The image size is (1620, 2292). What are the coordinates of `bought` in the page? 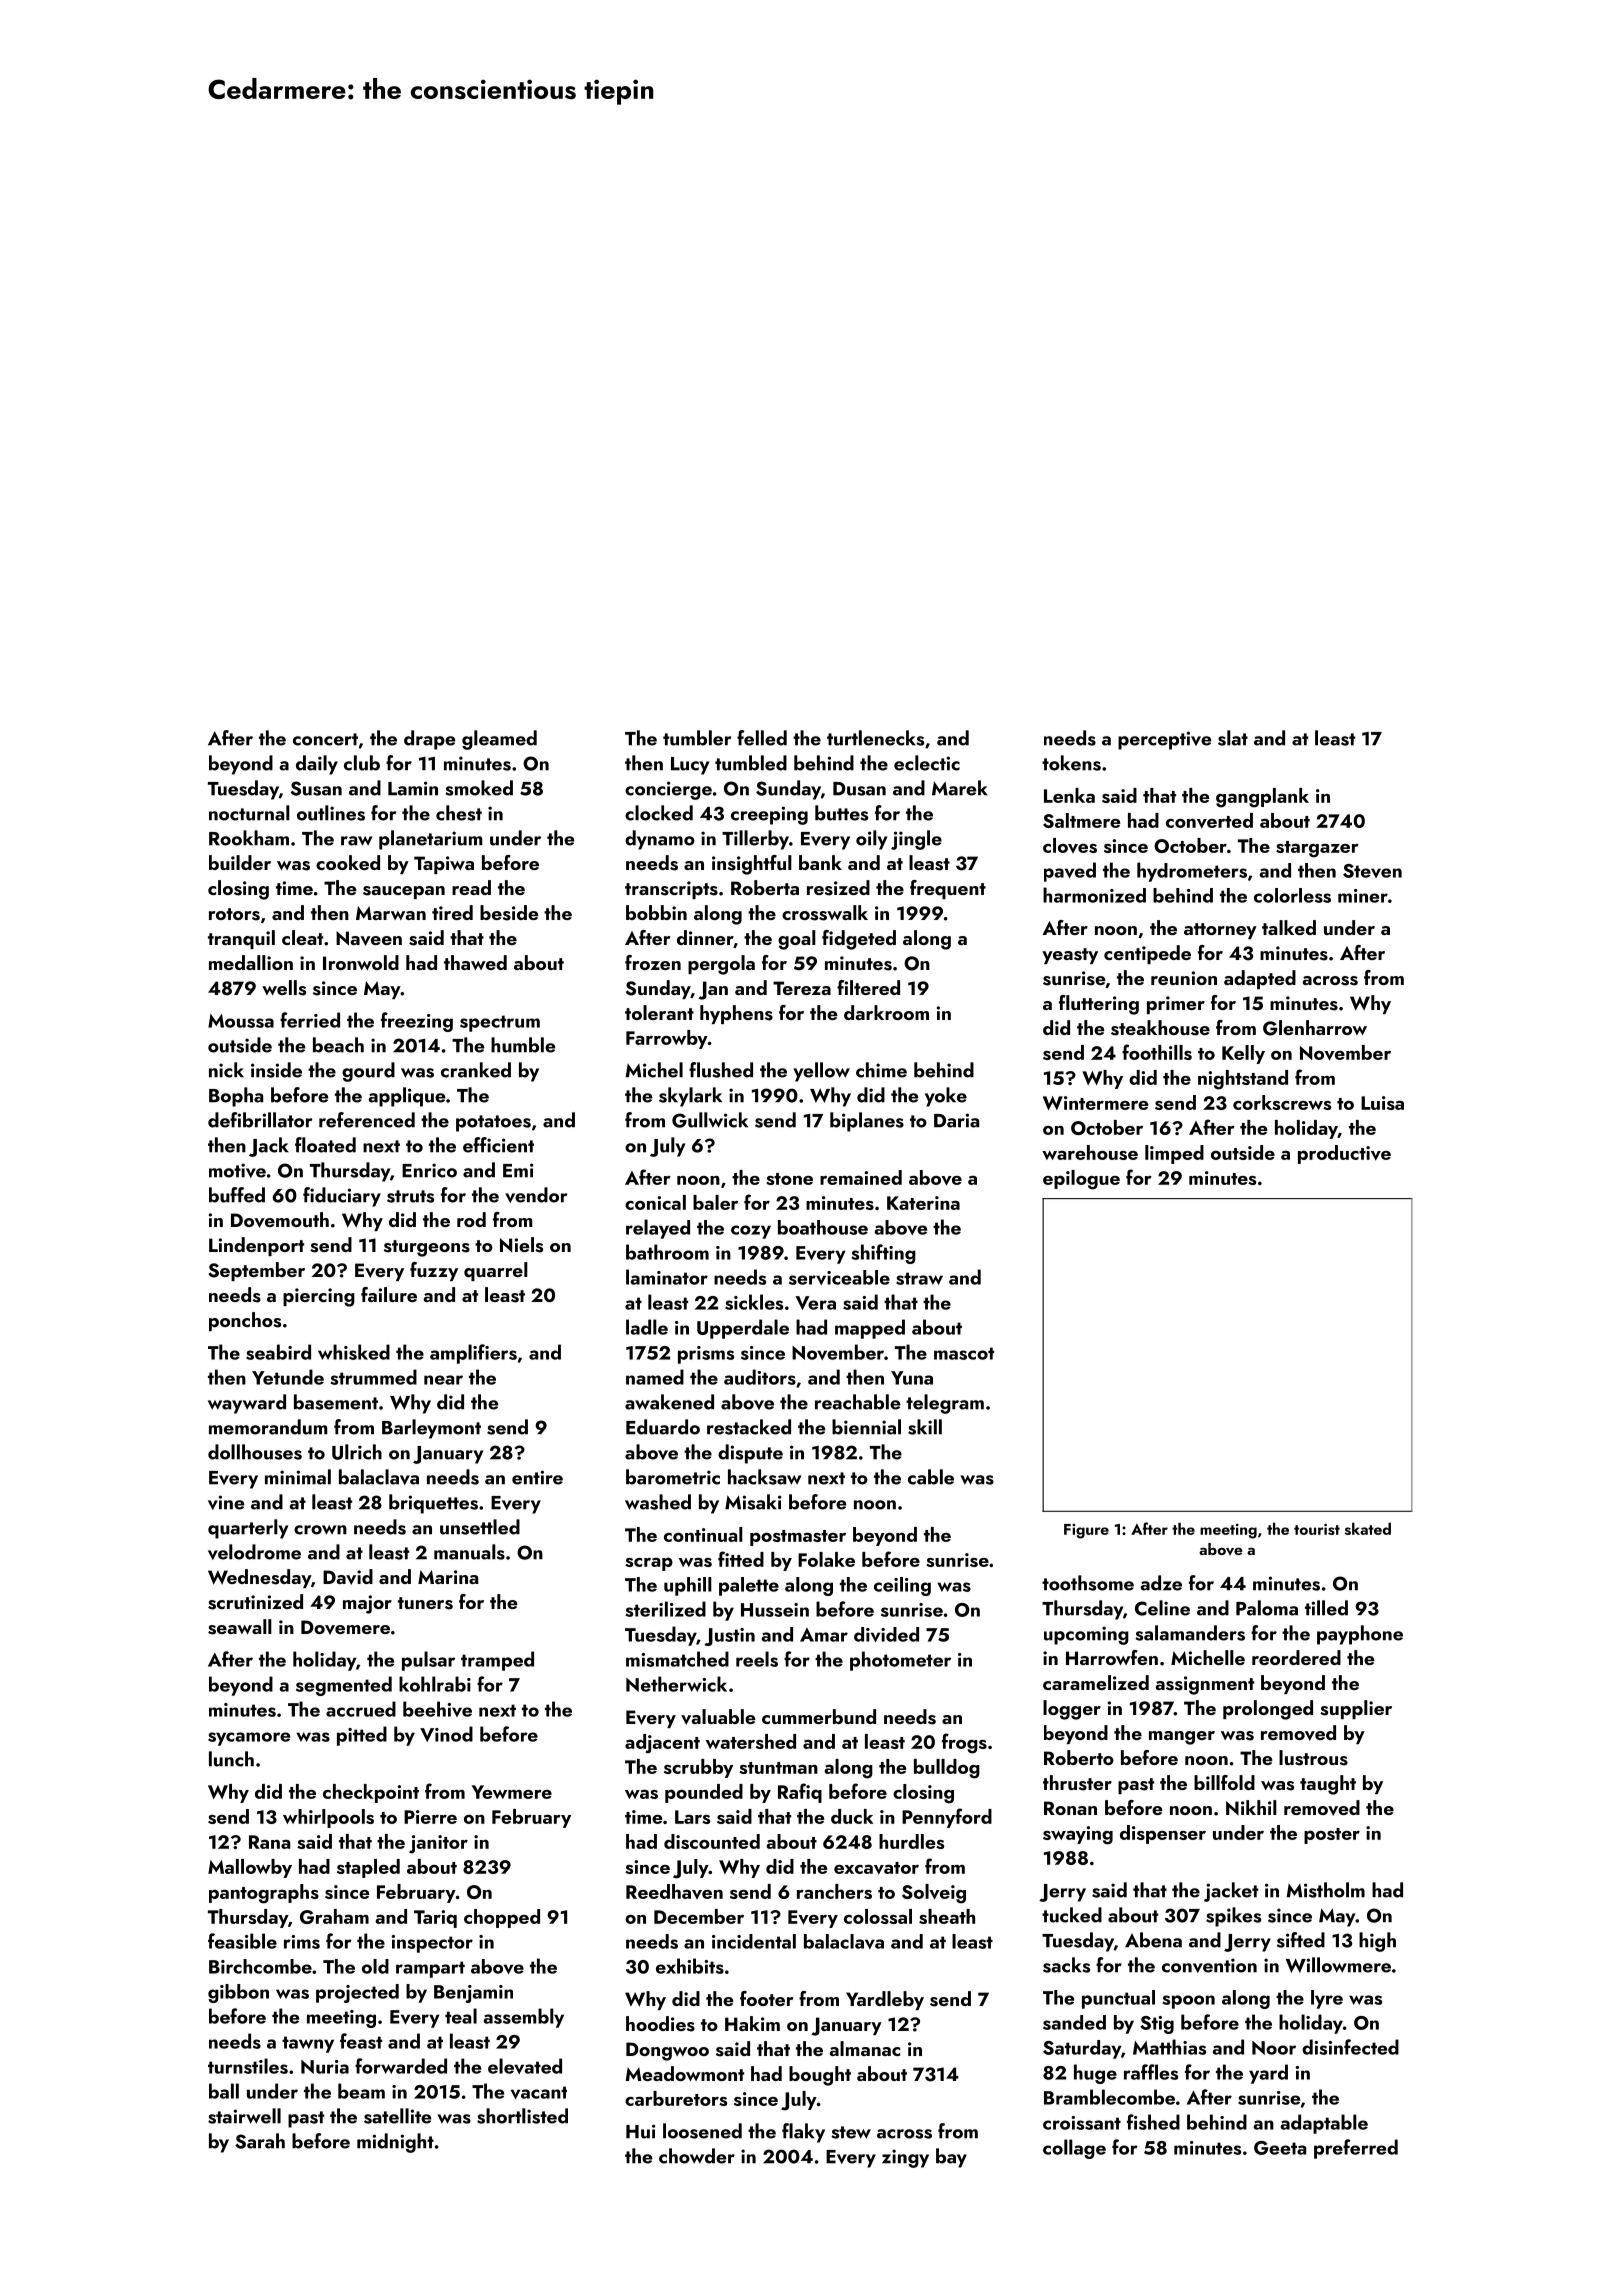 It's located at (820, 2076).
